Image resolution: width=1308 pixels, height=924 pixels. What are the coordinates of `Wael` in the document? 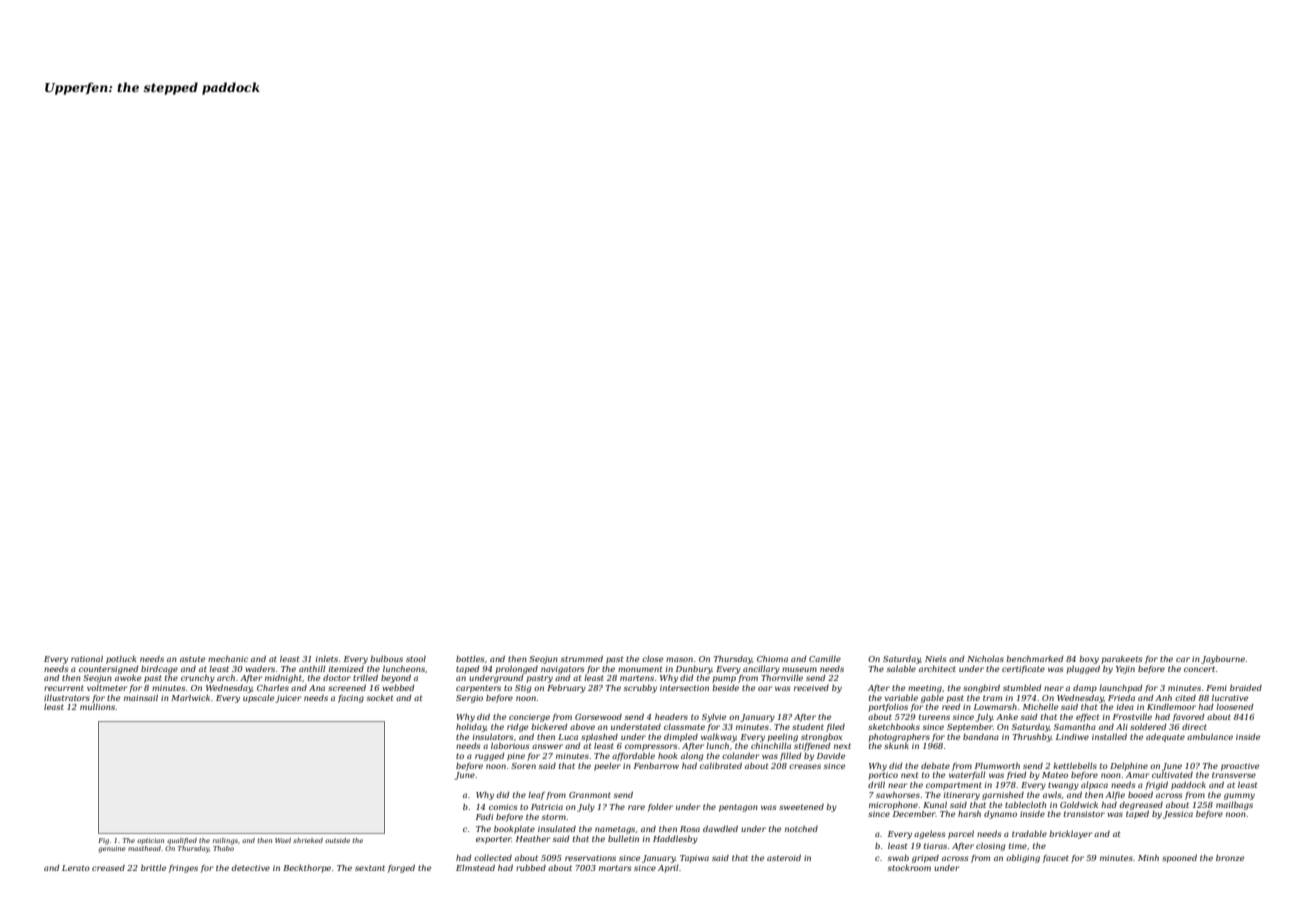 It's located at (283, 840).
